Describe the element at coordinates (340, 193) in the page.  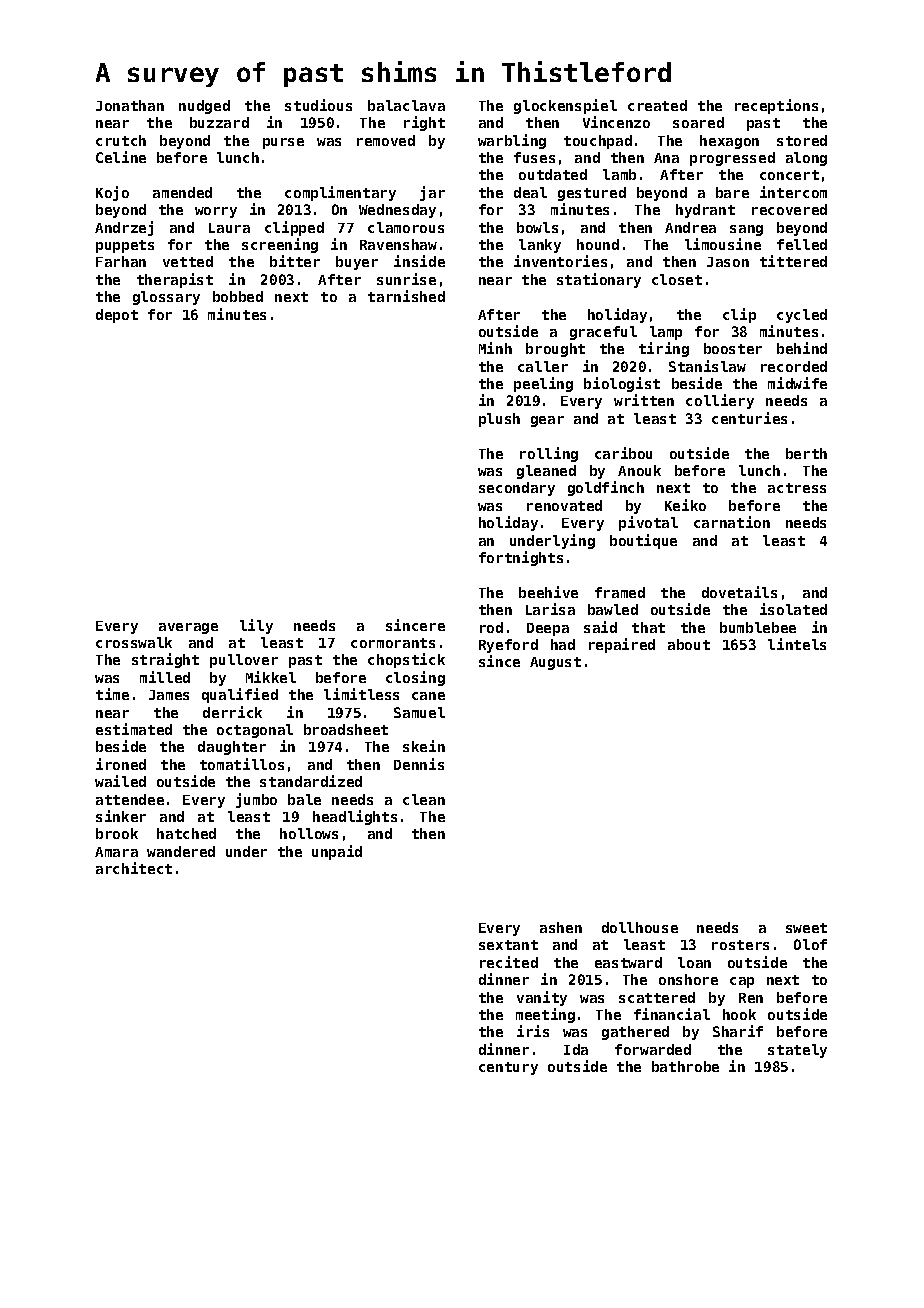
I see `complimentary` at that location.
